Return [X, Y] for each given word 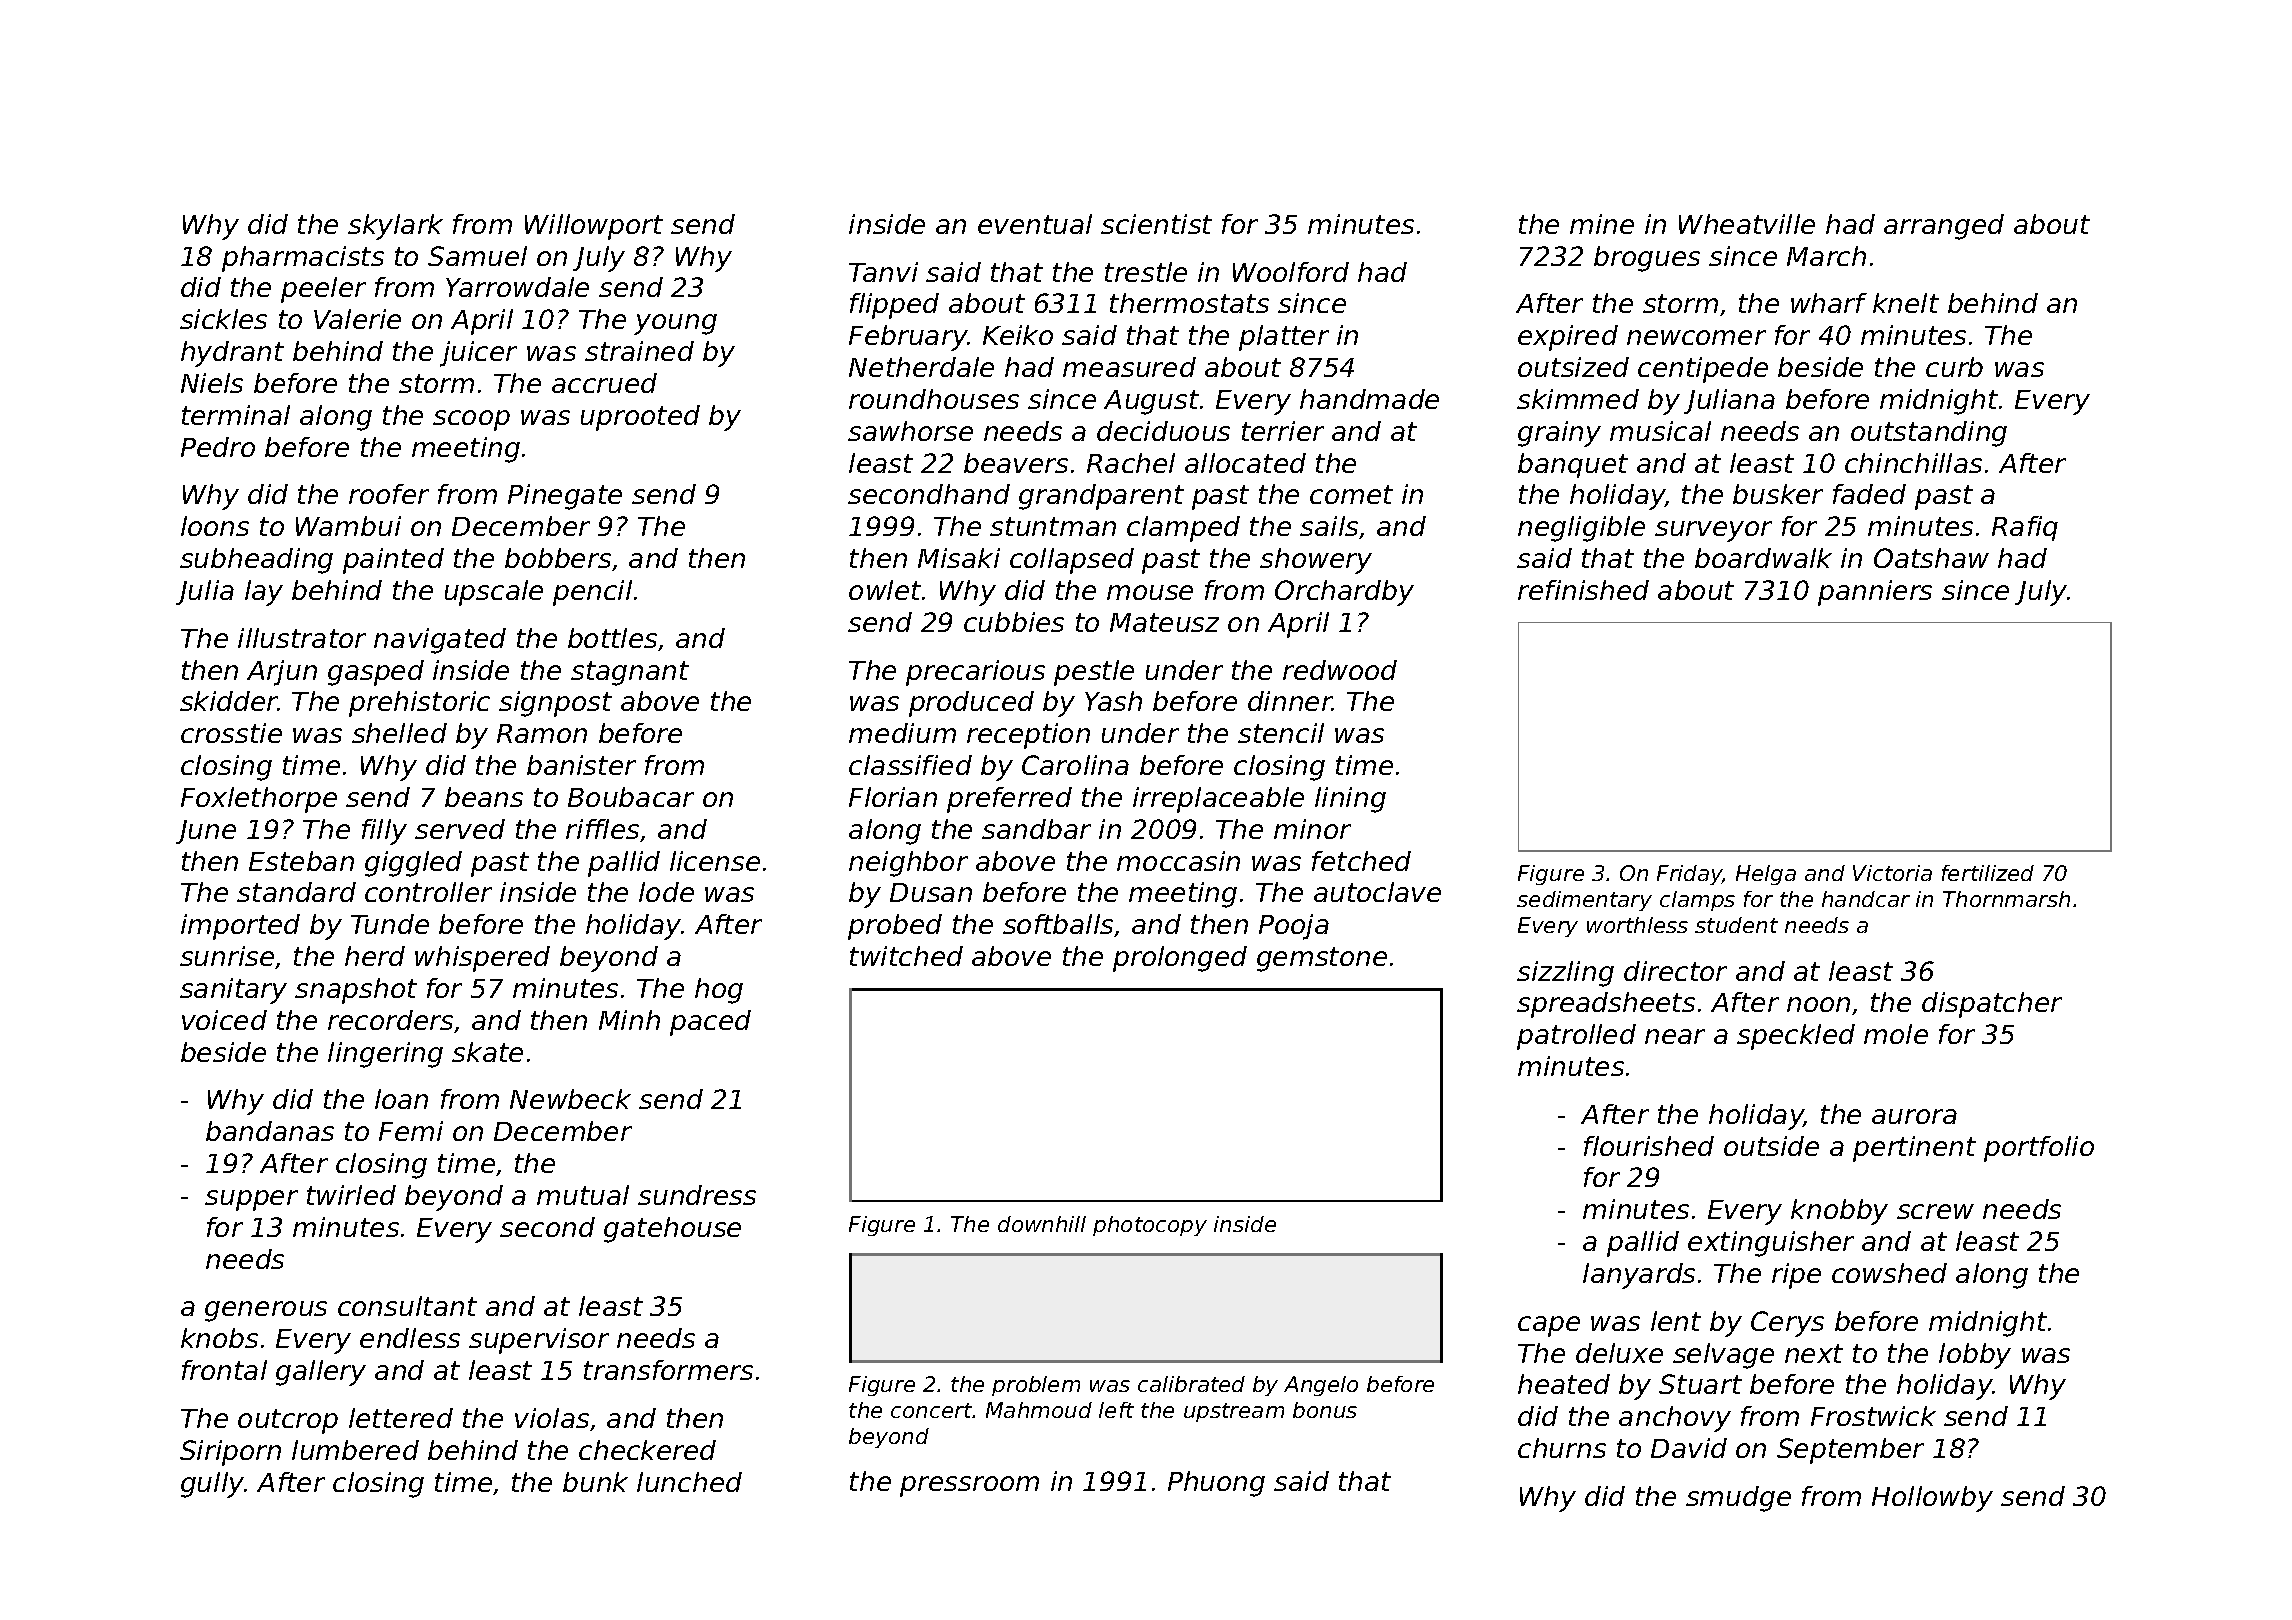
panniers [1875, 593]
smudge [1738, 1499]
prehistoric [419, 704]
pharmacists [303, 259]
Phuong [1216, 1484]
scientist [1156, 224]
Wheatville [1747, 224]
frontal [224, 1370]
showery [1316, 561]
